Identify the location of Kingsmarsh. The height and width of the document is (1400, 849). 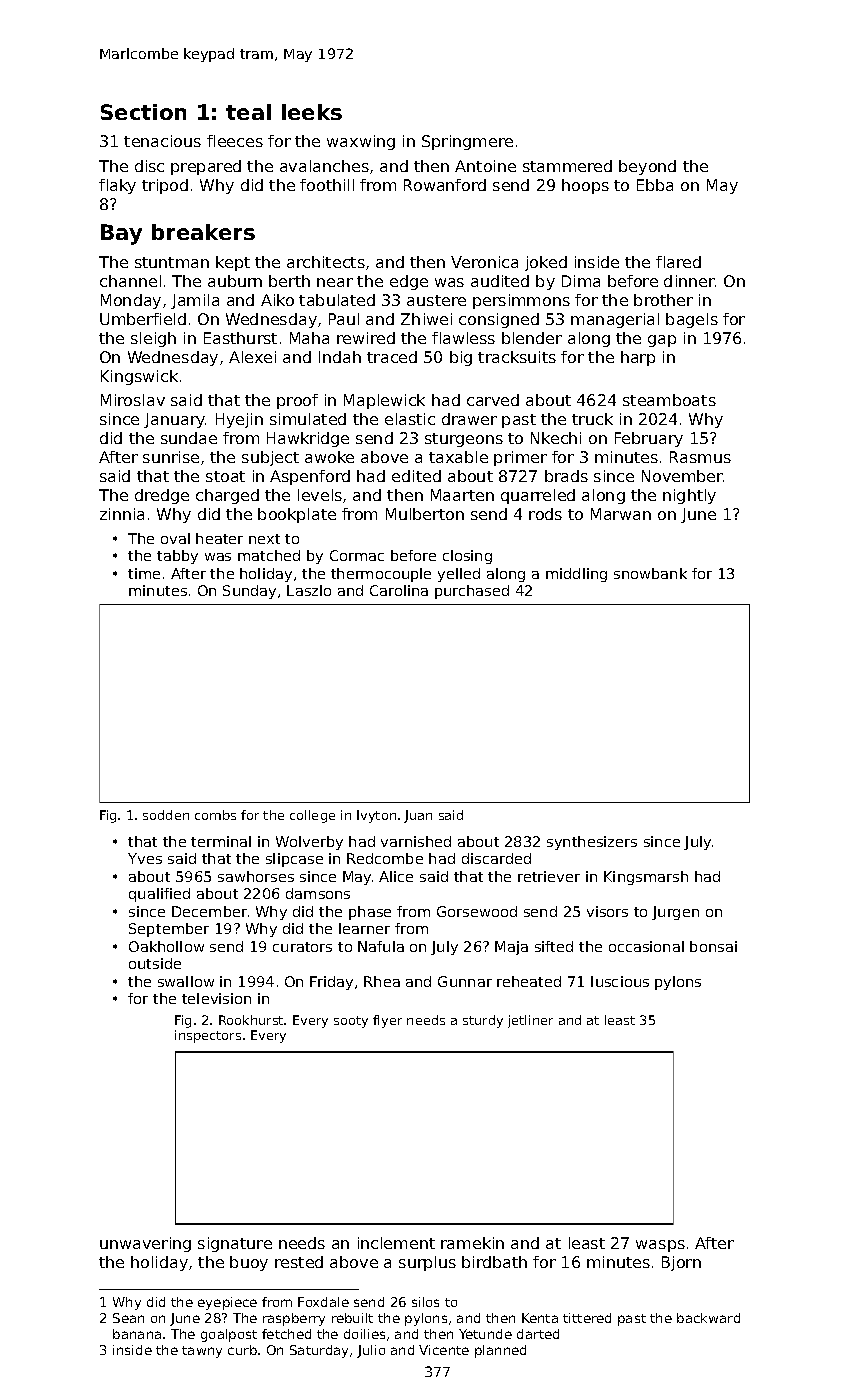
(646, 878).
